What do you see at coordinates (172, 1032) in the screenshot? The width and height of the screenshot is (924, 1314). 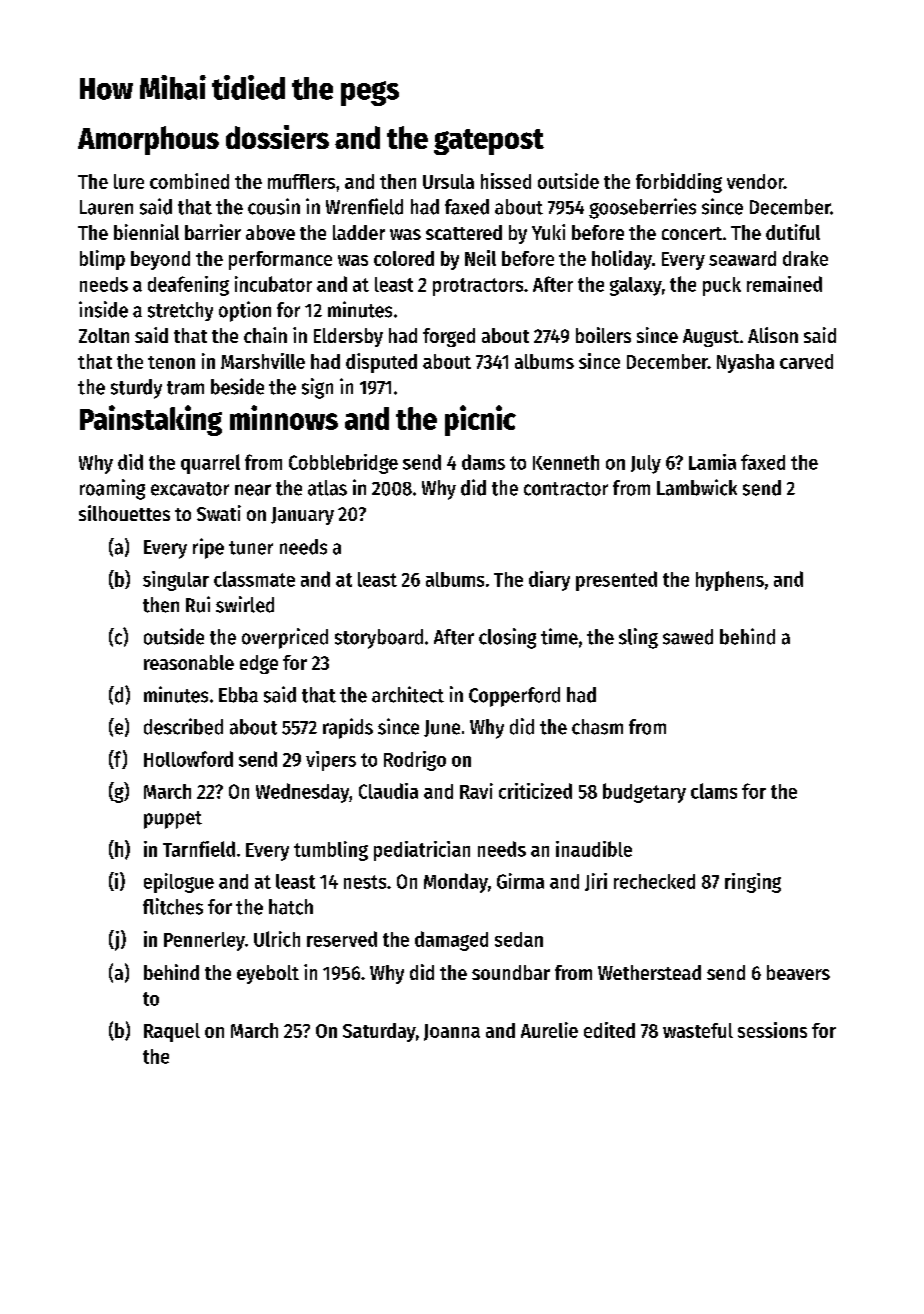 I see `Raquel` at bounding box center [172, 1032].
